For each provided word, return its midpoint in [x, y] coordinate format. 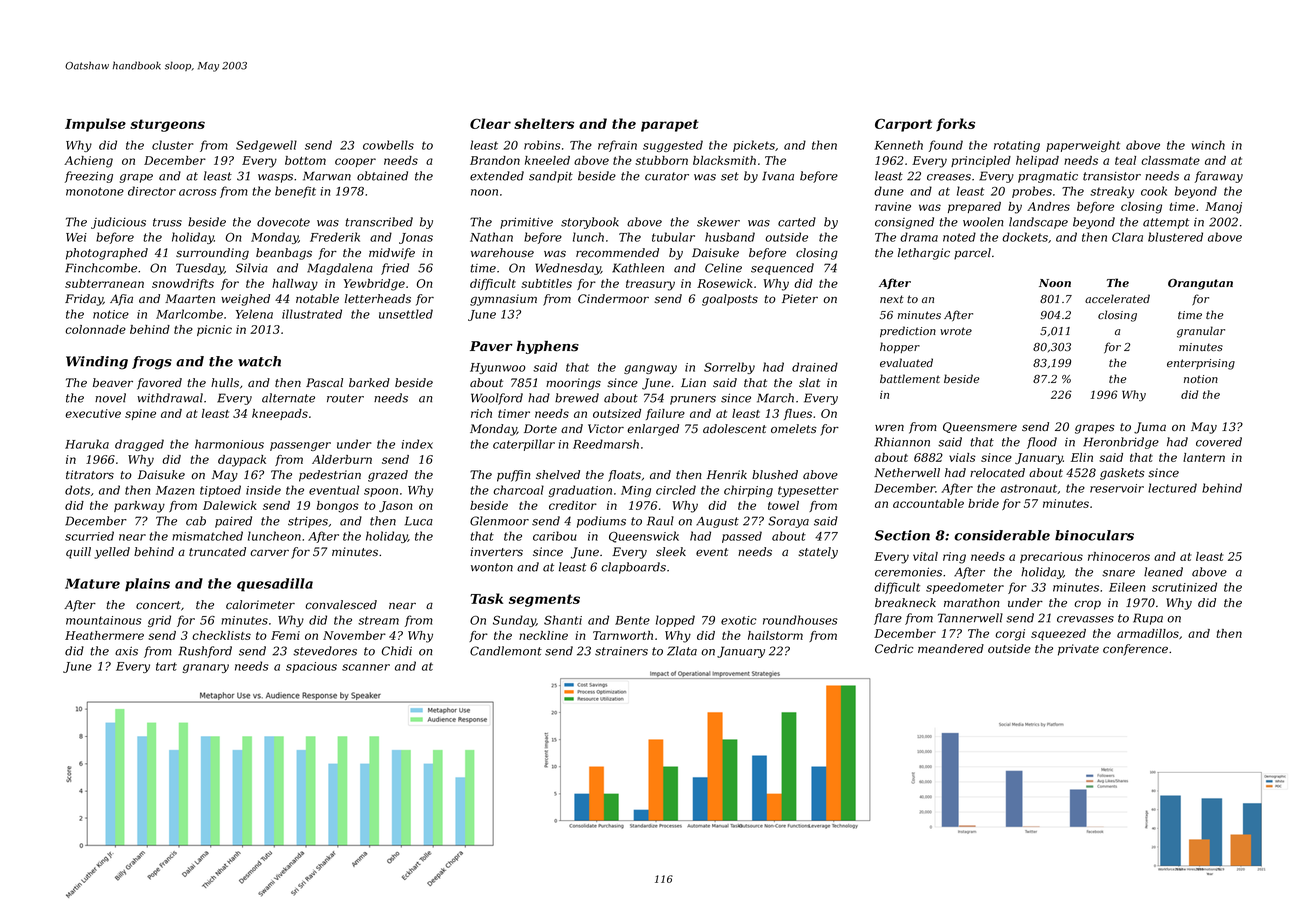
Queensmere [980, 427]
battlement [910, 378]
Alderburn [342, 459]
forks [955, 125]
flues [798, 414]
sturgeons [167, 125]
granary [206, 668]
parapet [670, 125]
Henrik [727, 474]
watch [259, 361]
